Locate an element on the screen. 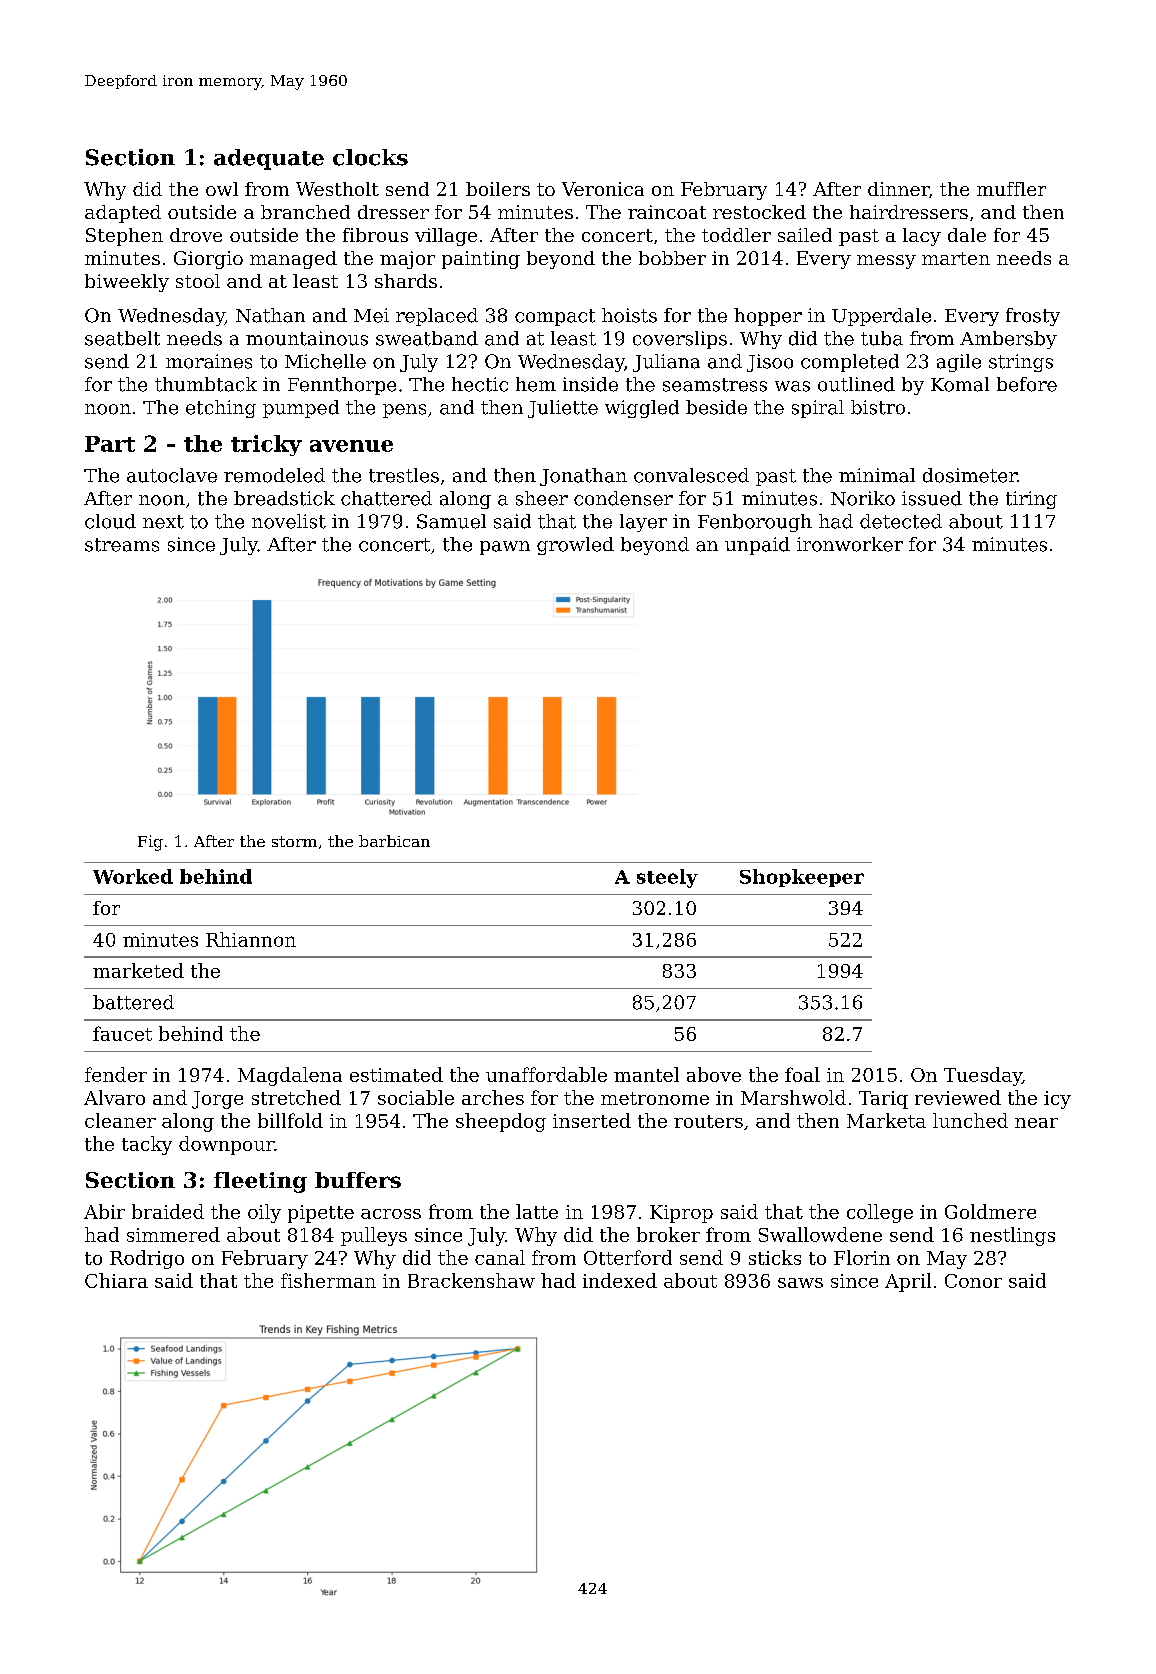  pawn is located at coordinates (505, 548).
